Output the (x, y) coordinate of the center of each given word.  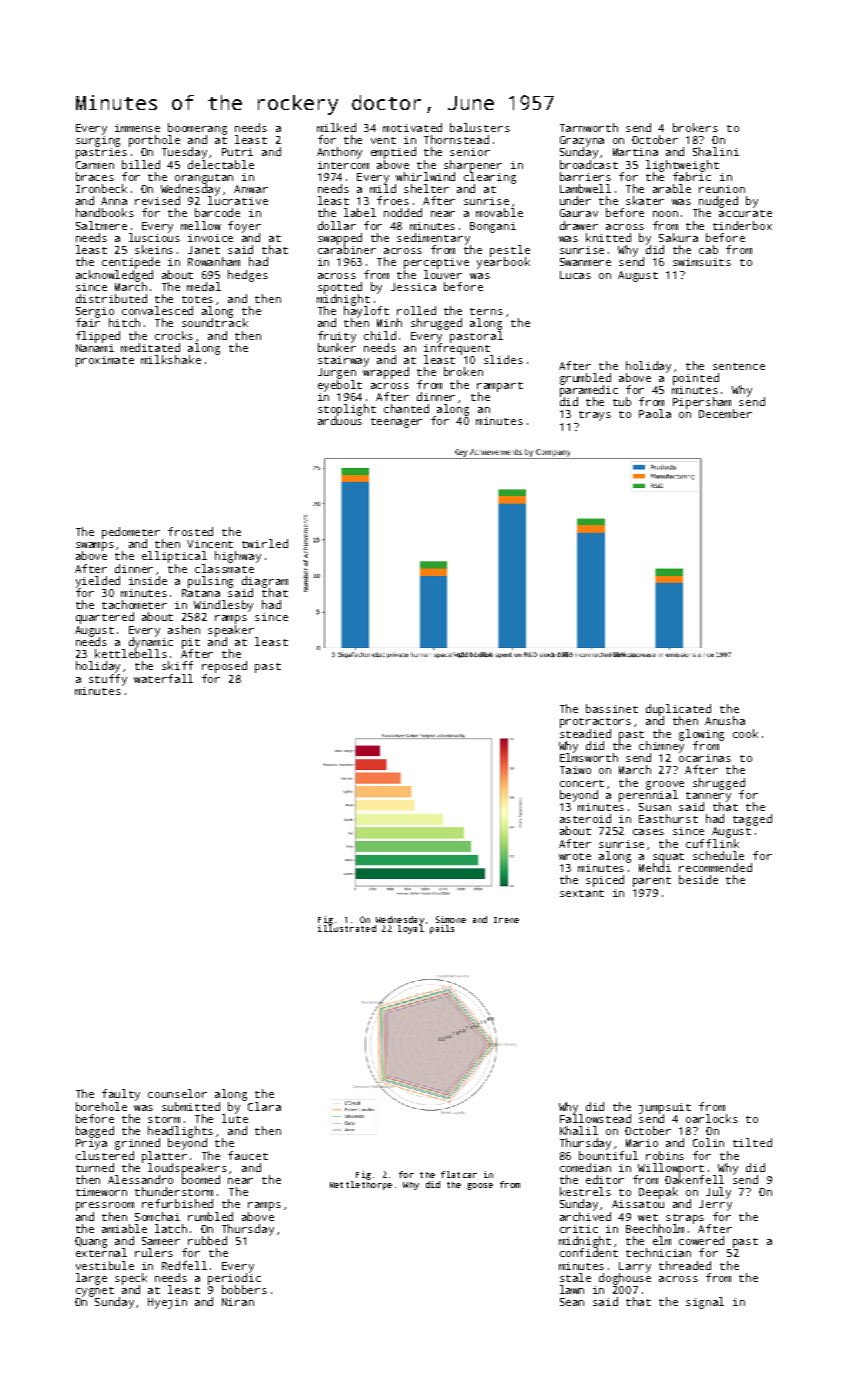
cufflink (712, 843)
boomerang (197, 129)
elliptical (174, 557)
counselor (177, 1093)
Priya (91, 1144)
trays (595, 416)
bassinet (612, 708)
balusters (480, 127)
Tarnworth (589, 127)
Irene (506, 920)
